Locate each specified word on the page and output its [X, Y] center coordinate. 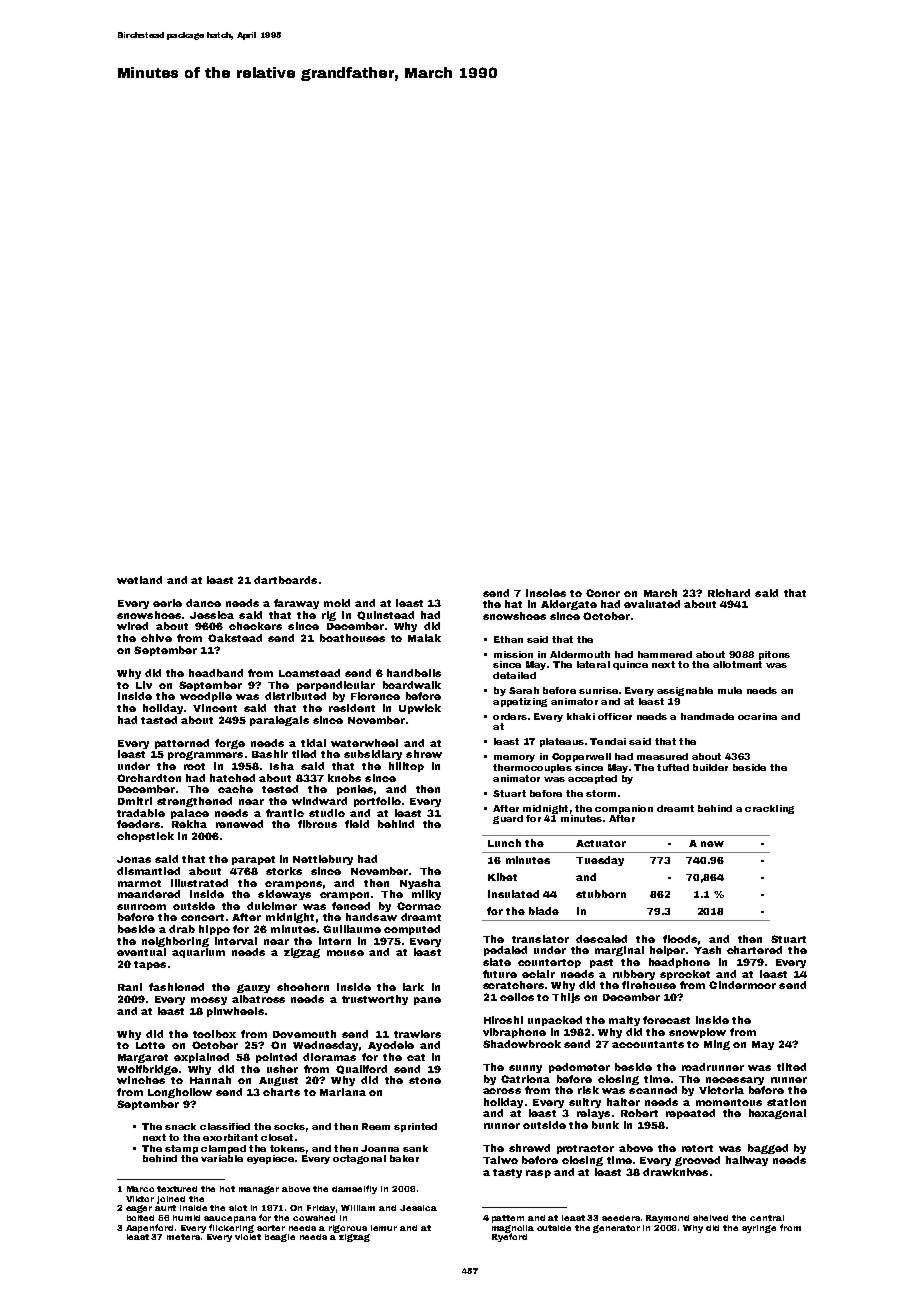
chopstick [145, 837]
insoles [546, 593]
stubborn [601, 894]
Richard [729, 593]
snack [180, 1126]
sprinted [415, 1127]
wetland [139, 580]
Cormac [419, 906]
